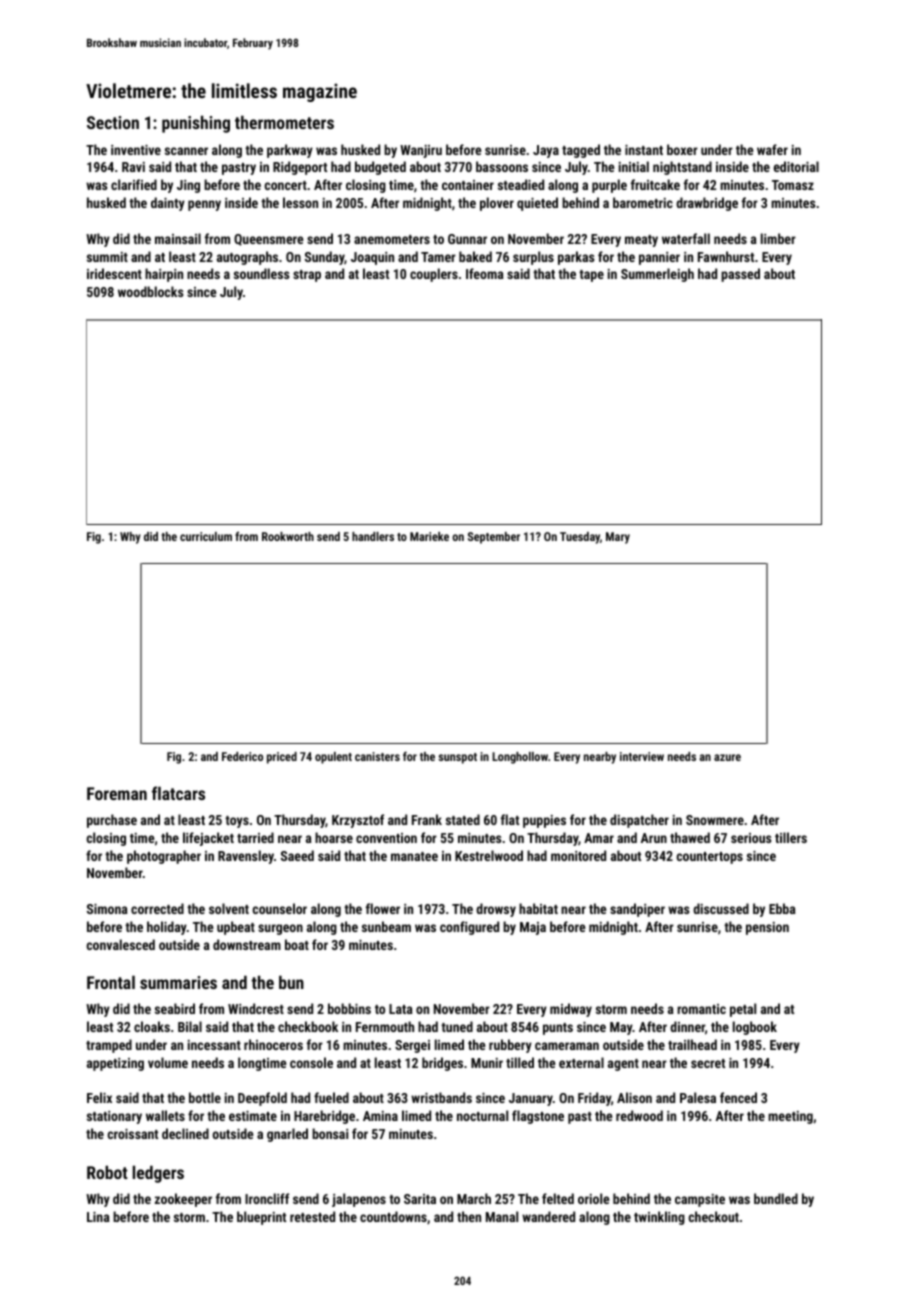  What do you see at coordinates (358, 821) in the image?
I see `Krzysztof` at bounding box center [358, 821].
